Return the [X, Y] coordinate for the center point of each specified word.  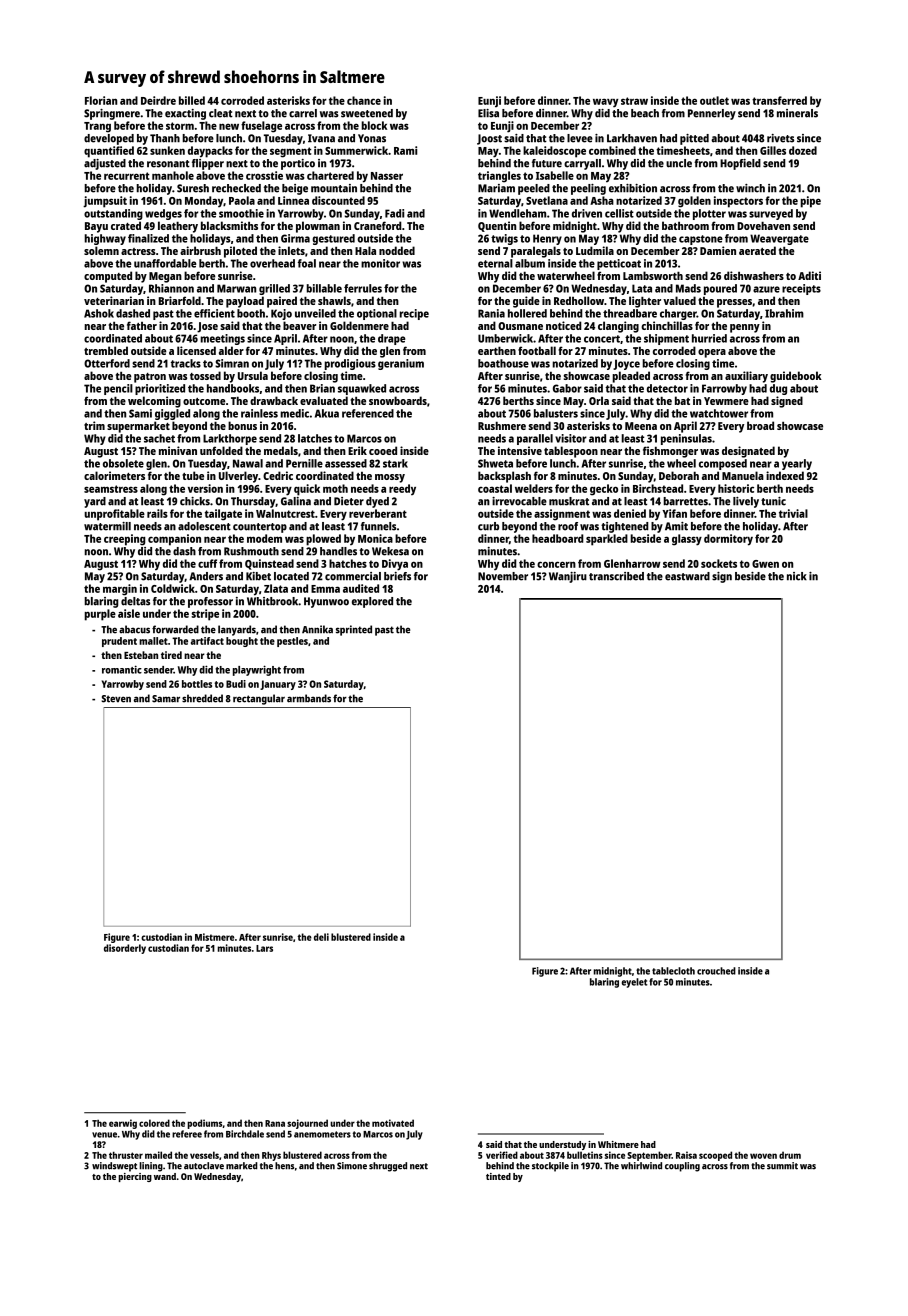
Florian [101, 100]
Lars [264, 948]
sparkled [607, 540]
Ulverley [238, 477]
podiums [204, 1124]
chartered [330, 175]
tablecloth [673, 971]
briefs [397, 576]
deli [321, 937]
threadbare [630, 313]
